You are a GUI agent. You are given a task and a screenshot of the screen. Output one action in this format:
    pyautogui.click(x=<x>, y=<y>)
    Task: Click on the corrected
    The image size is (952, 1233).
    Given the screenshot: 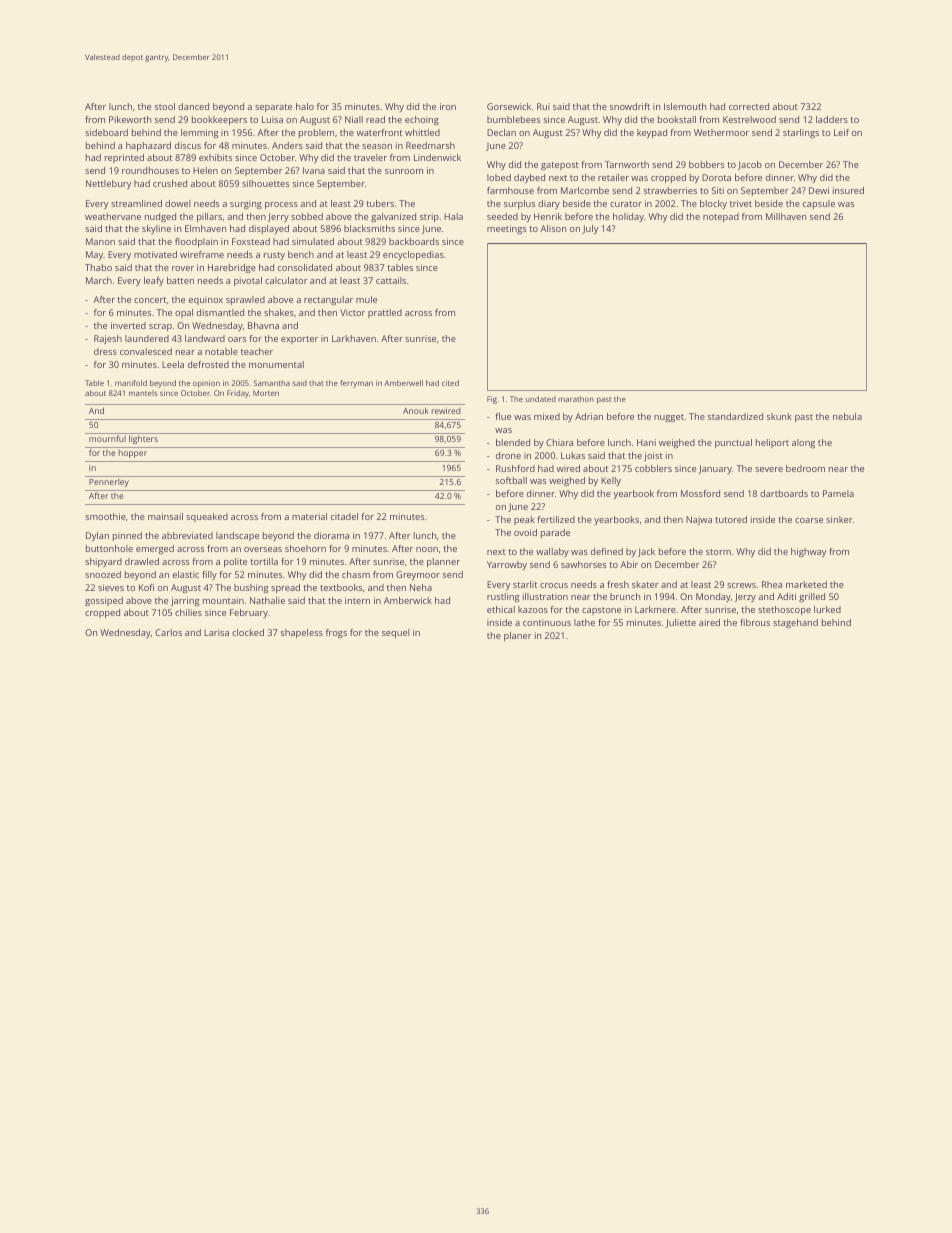 What is the action you would take?
    pyautogui.click(x=749, y=106)
